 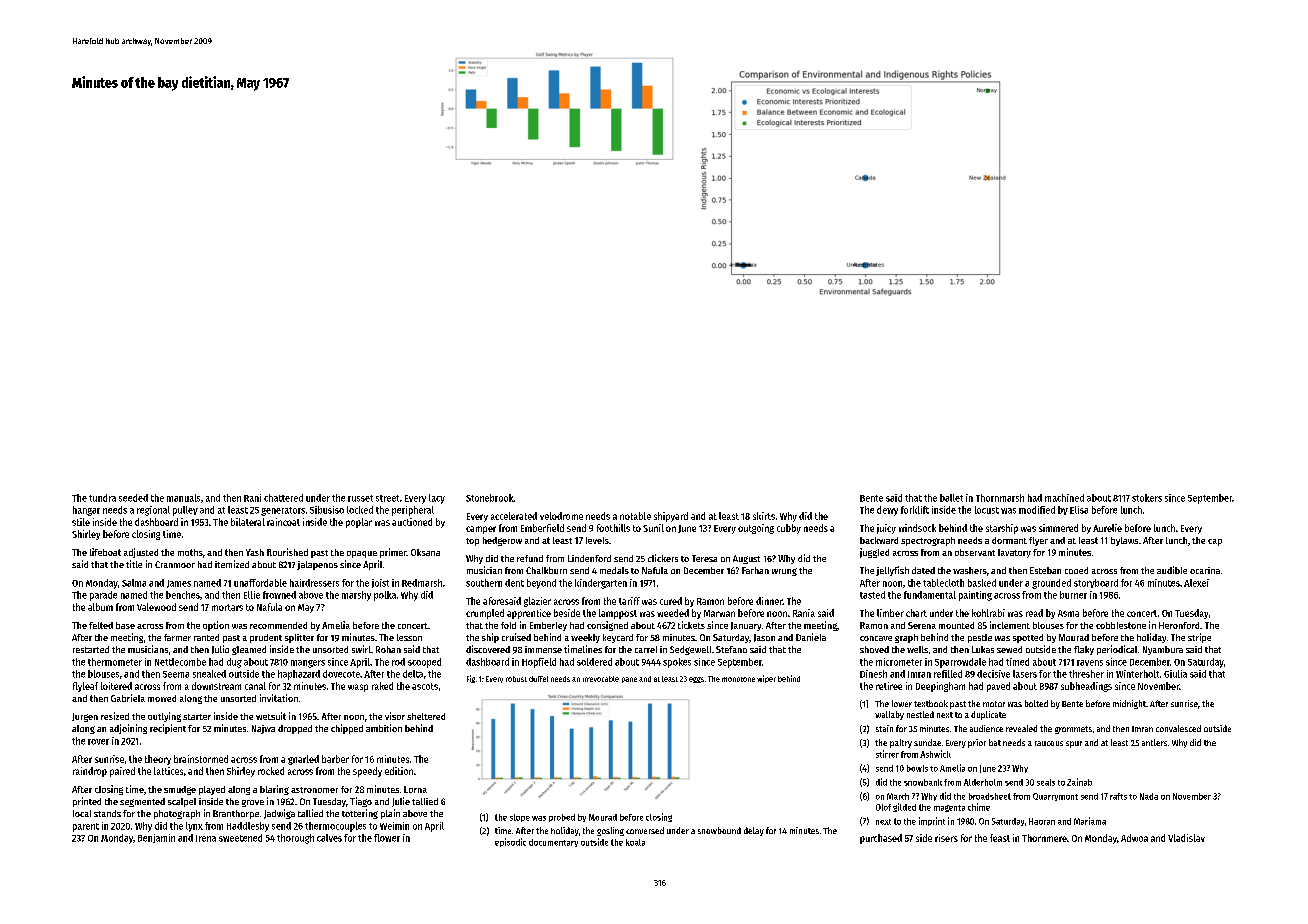 What do you see at coordinates (314, 790) in the screenshot?
I see `astronomer` at bounding box center [314, 790].
